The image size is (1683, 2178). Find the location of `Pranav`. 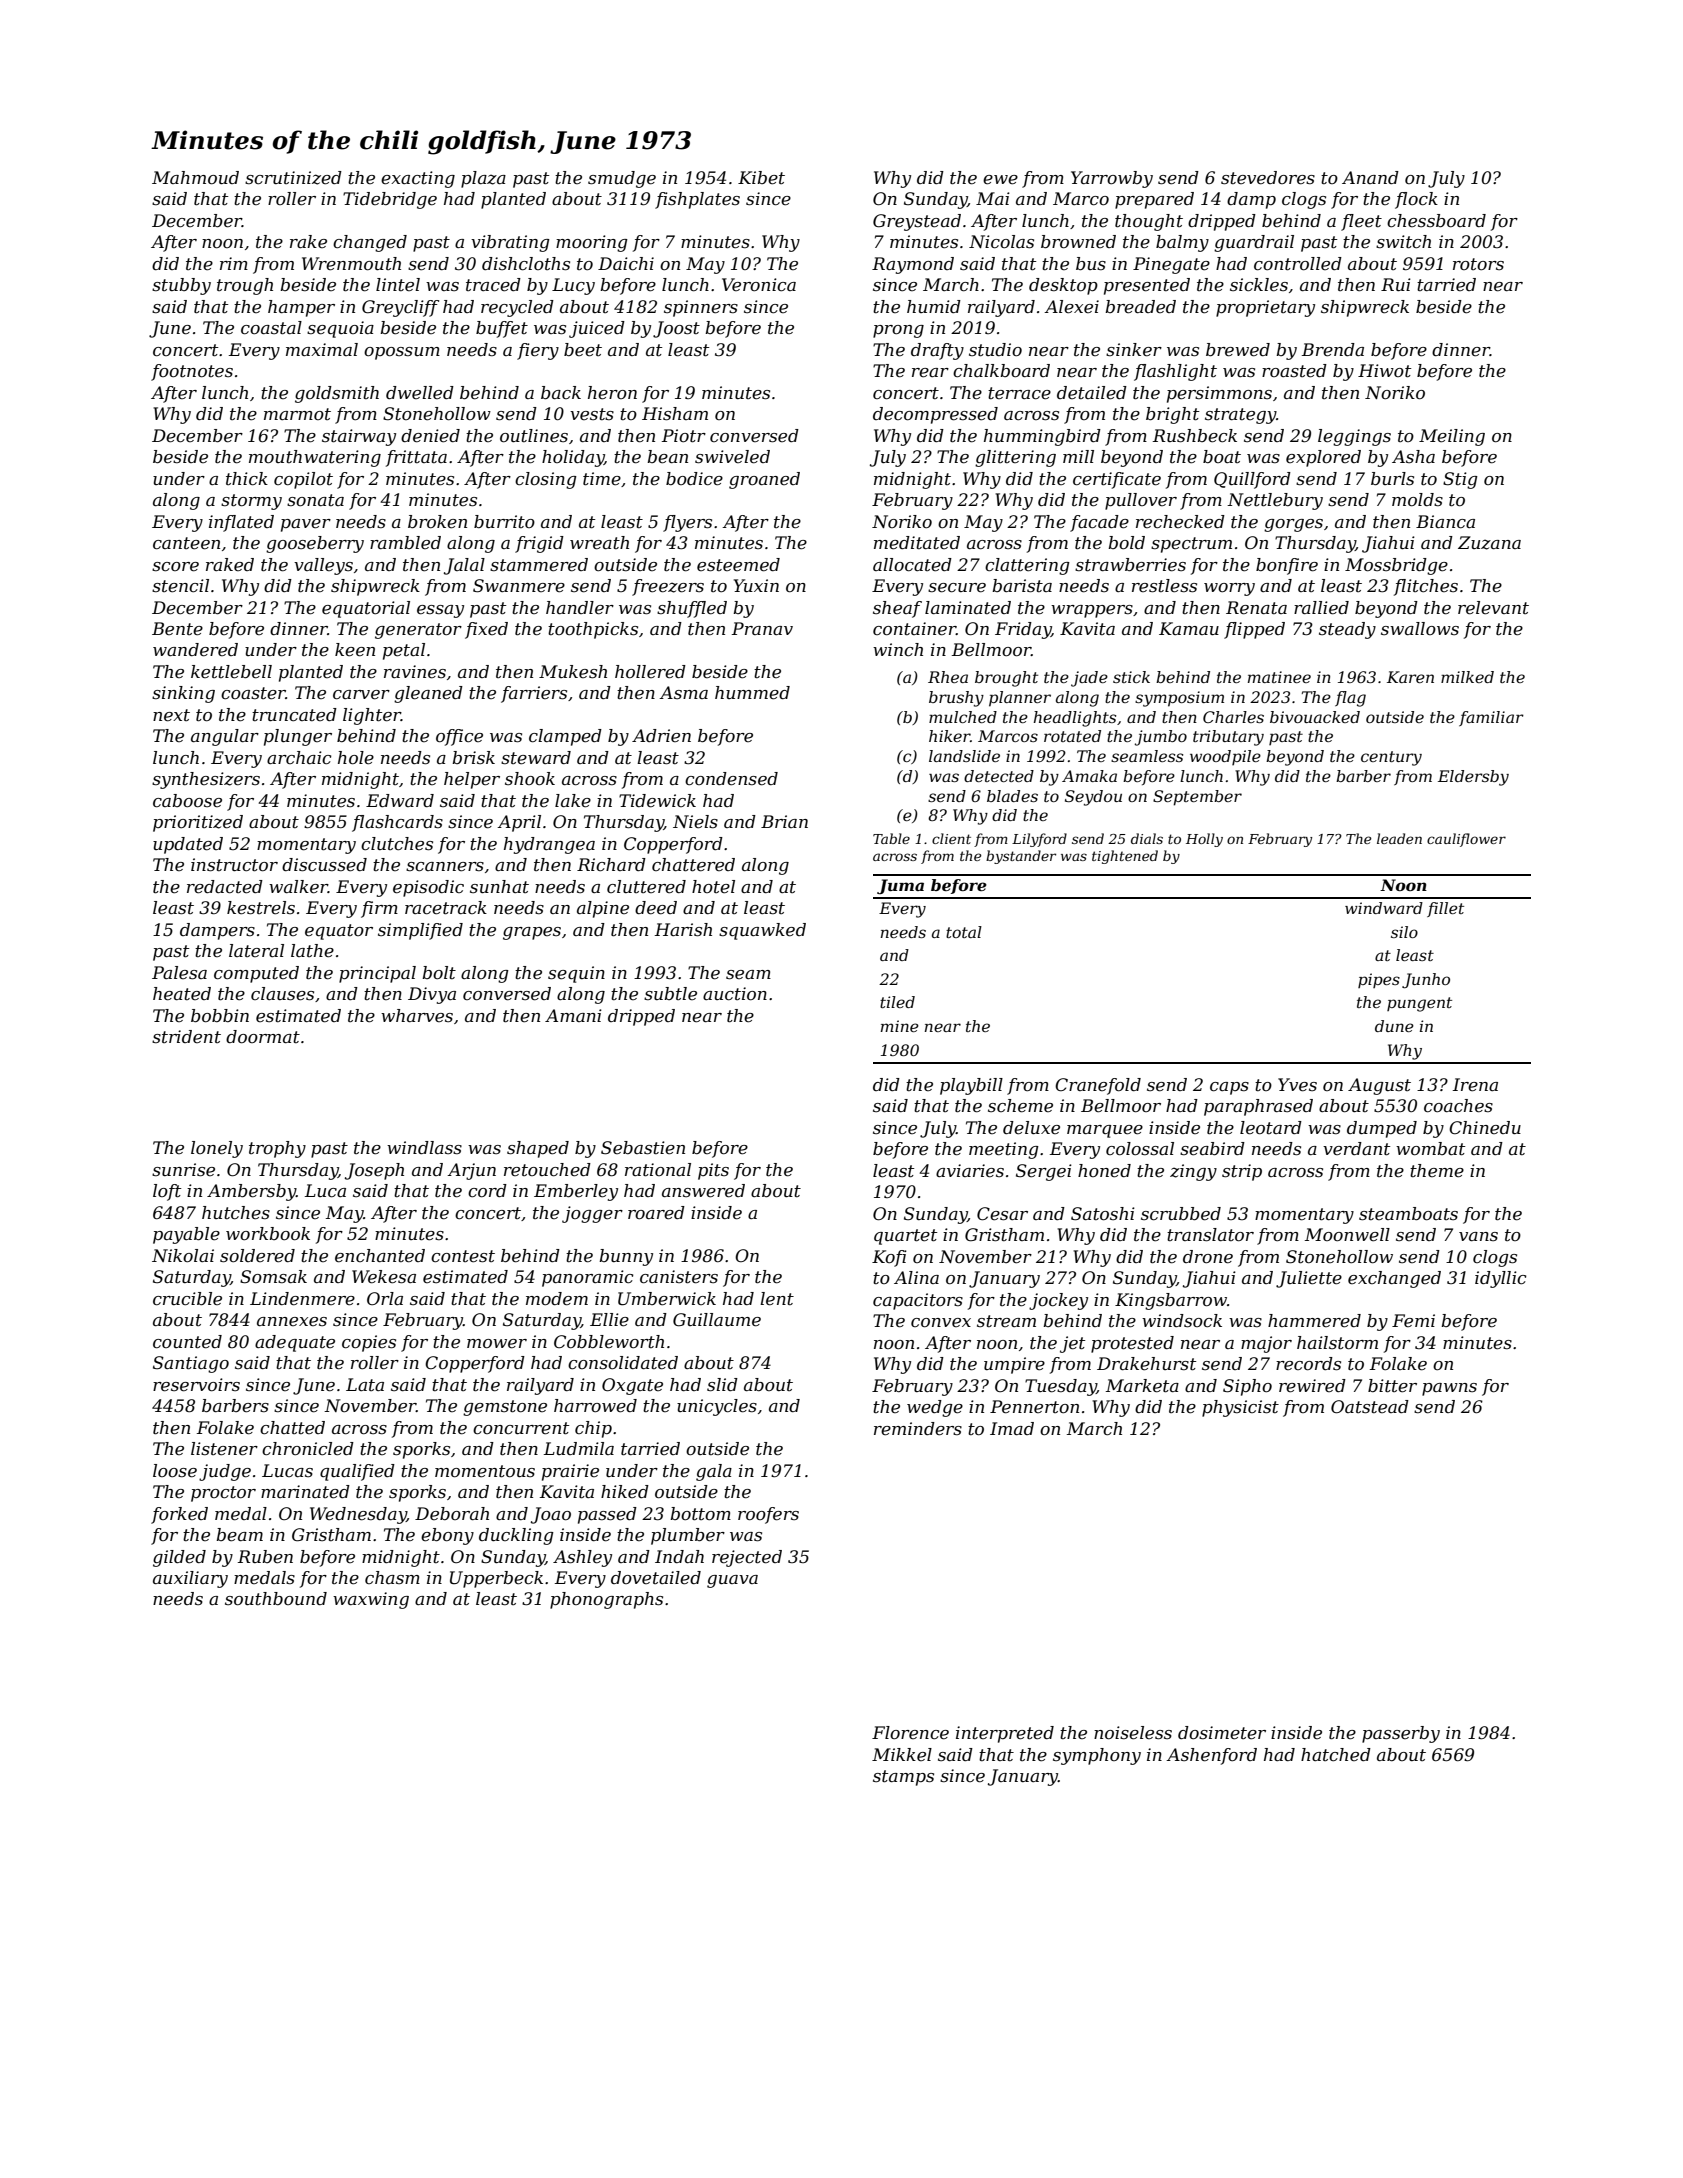

Pranav is located at coordinates (762, 628).
